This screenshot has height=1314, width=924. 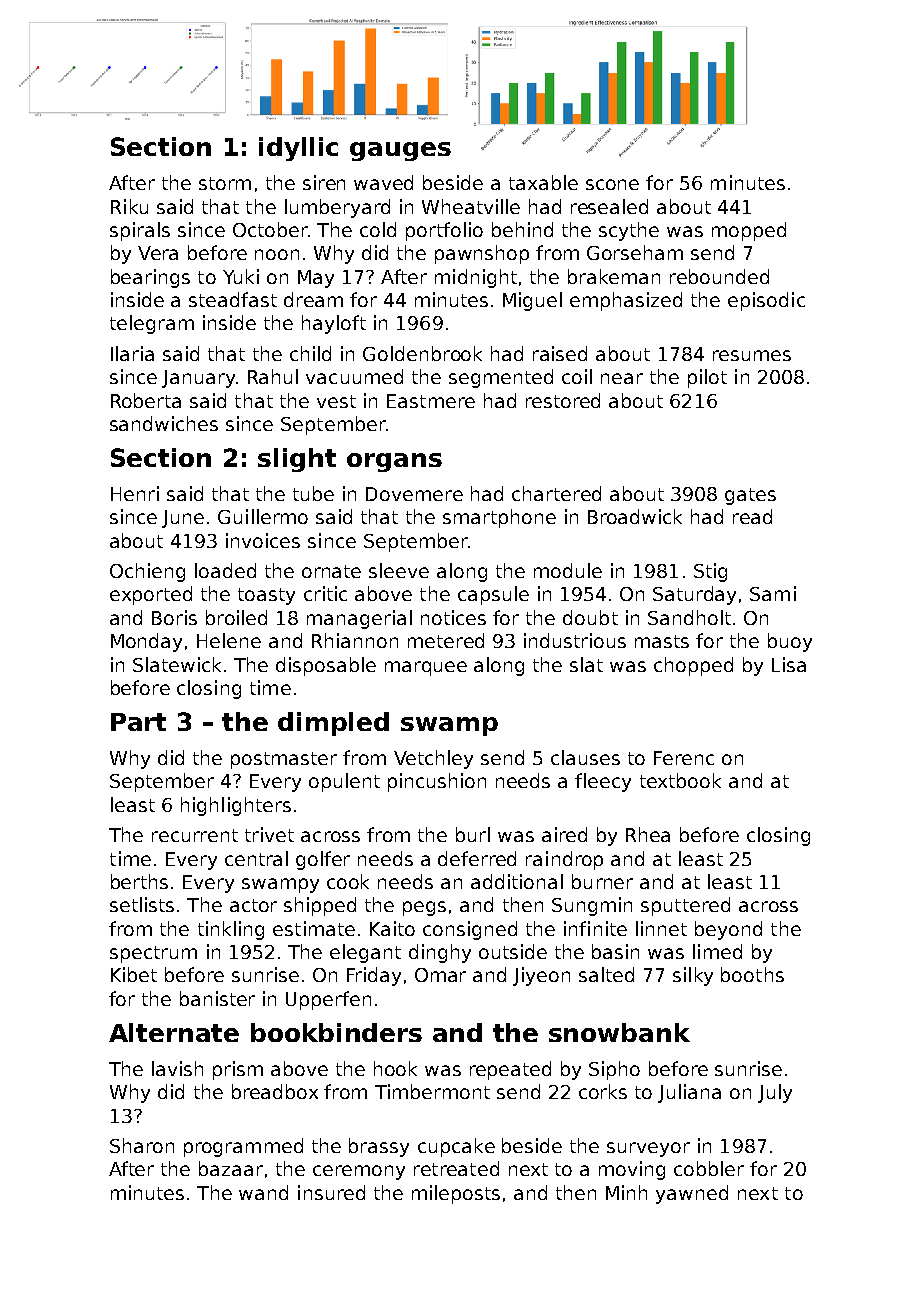 What do you see at coordinates (129, 206) in the screenshot?
I see `Riku` at bounding box center [129, 206].
